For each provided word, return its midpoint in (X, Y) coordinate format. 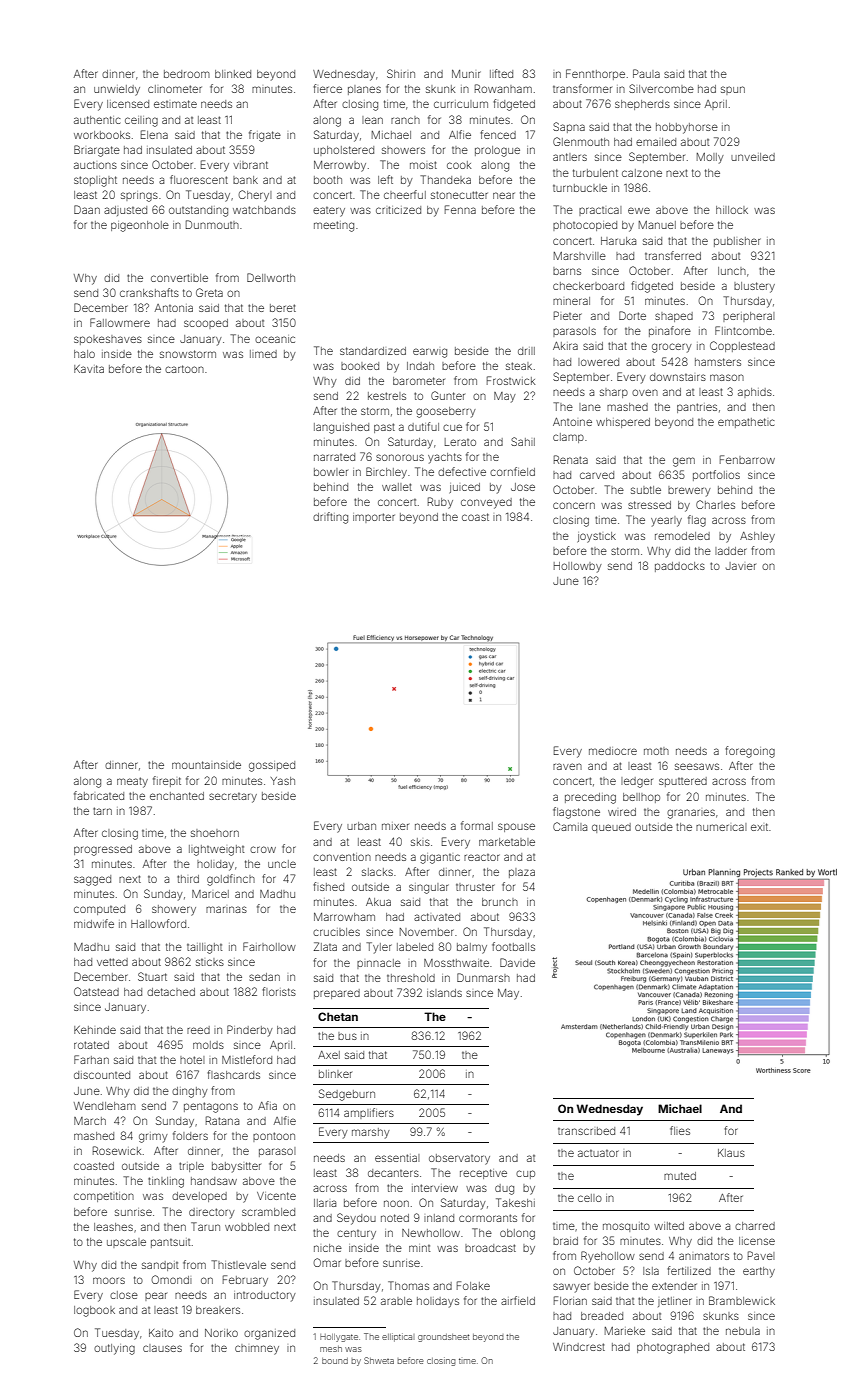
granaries (691, 814)
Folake (473, 1285)
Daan (87, 209)
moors (109, 1280)
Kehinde (95, 1030)
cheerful (405, 194)
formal (477, 825)
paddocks (680, 567)
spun (733, 90)
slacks (377, 872)
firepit (167, 781)
